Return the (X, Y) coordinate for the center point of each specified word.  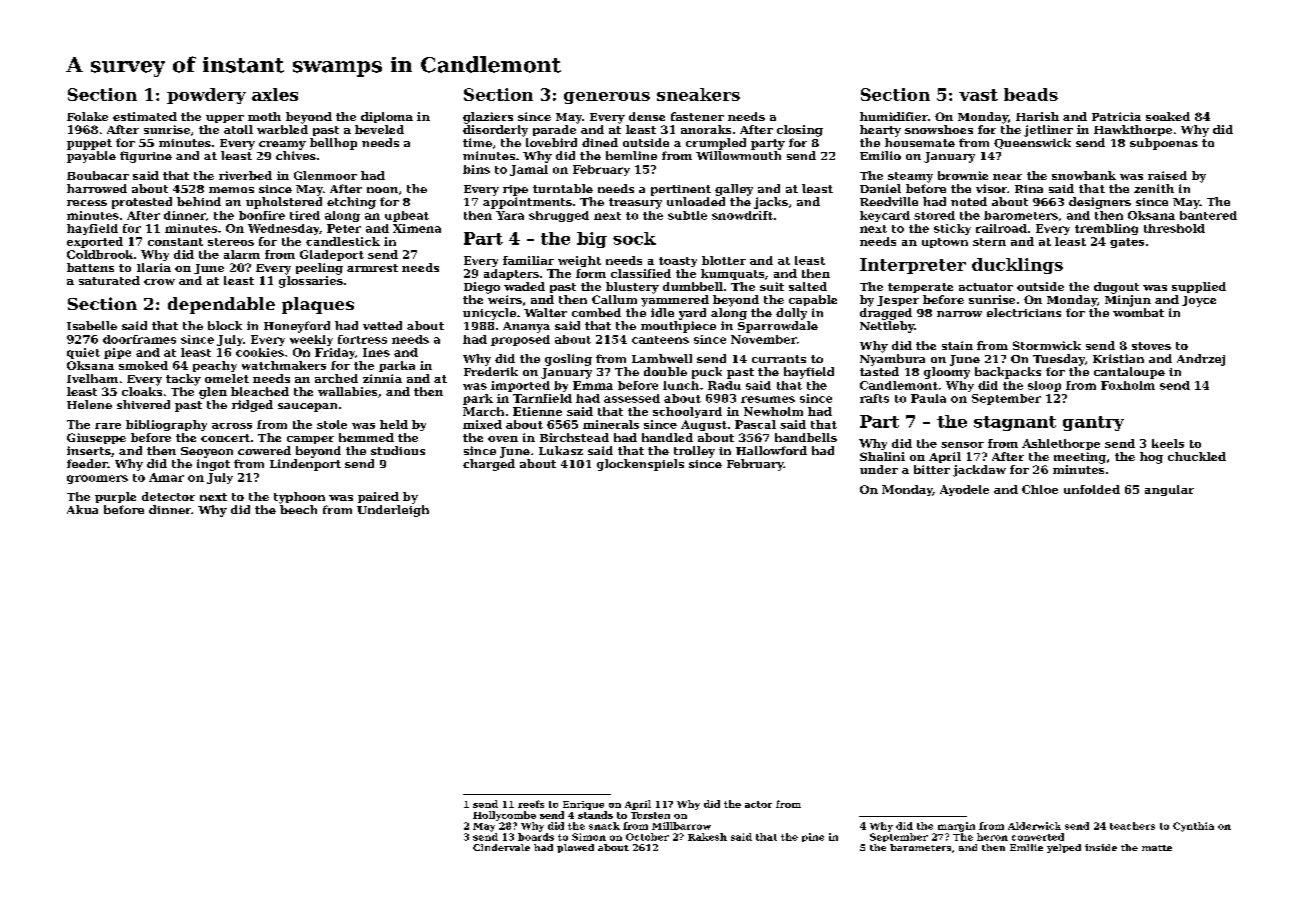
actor (758, 804)
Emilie (1026, 847)
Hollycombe (504, 816)
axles (275, 94)
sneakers (698, 94)
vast (978, 95)
